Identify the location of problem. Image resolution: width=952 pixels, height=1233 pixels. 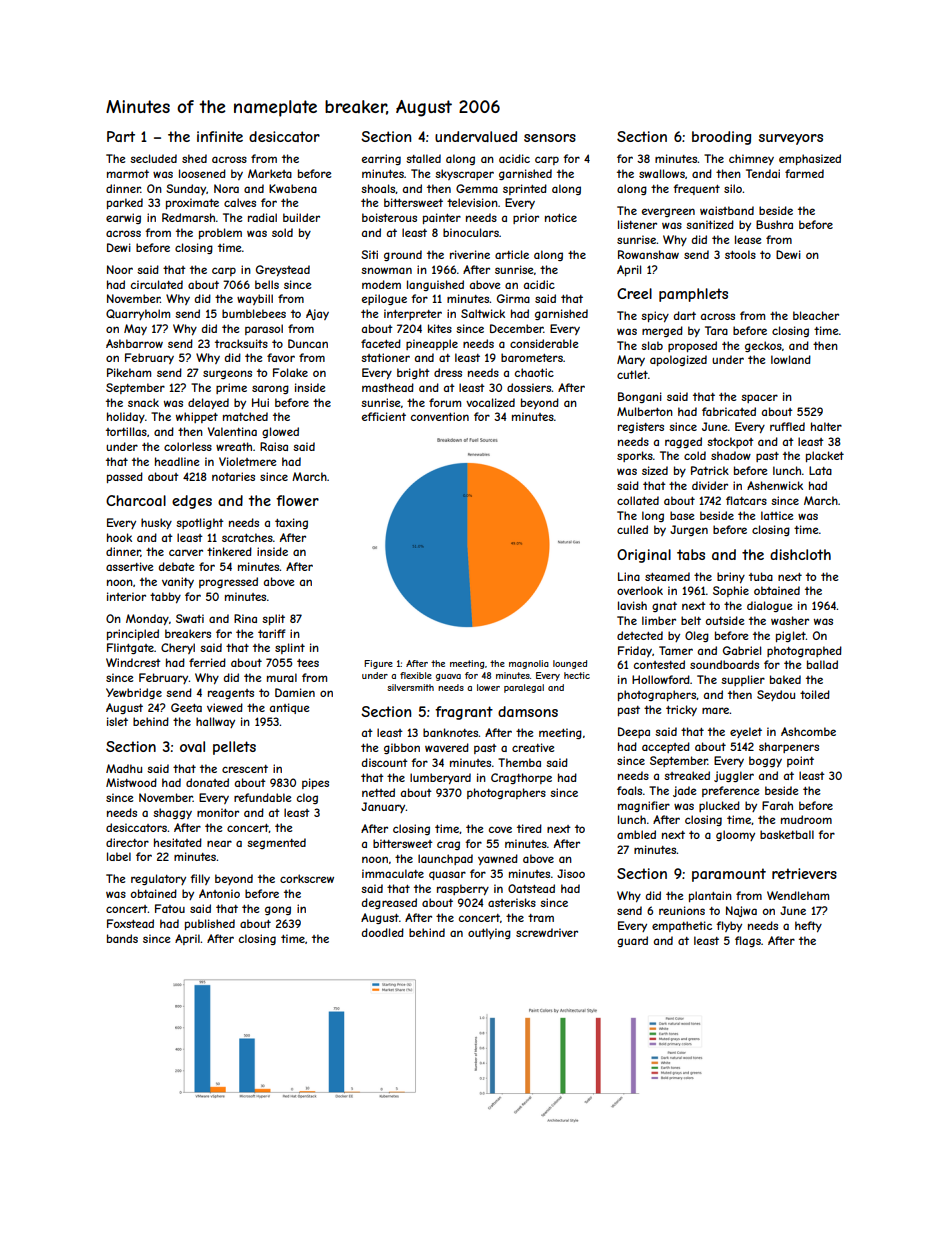
(220, 233).
